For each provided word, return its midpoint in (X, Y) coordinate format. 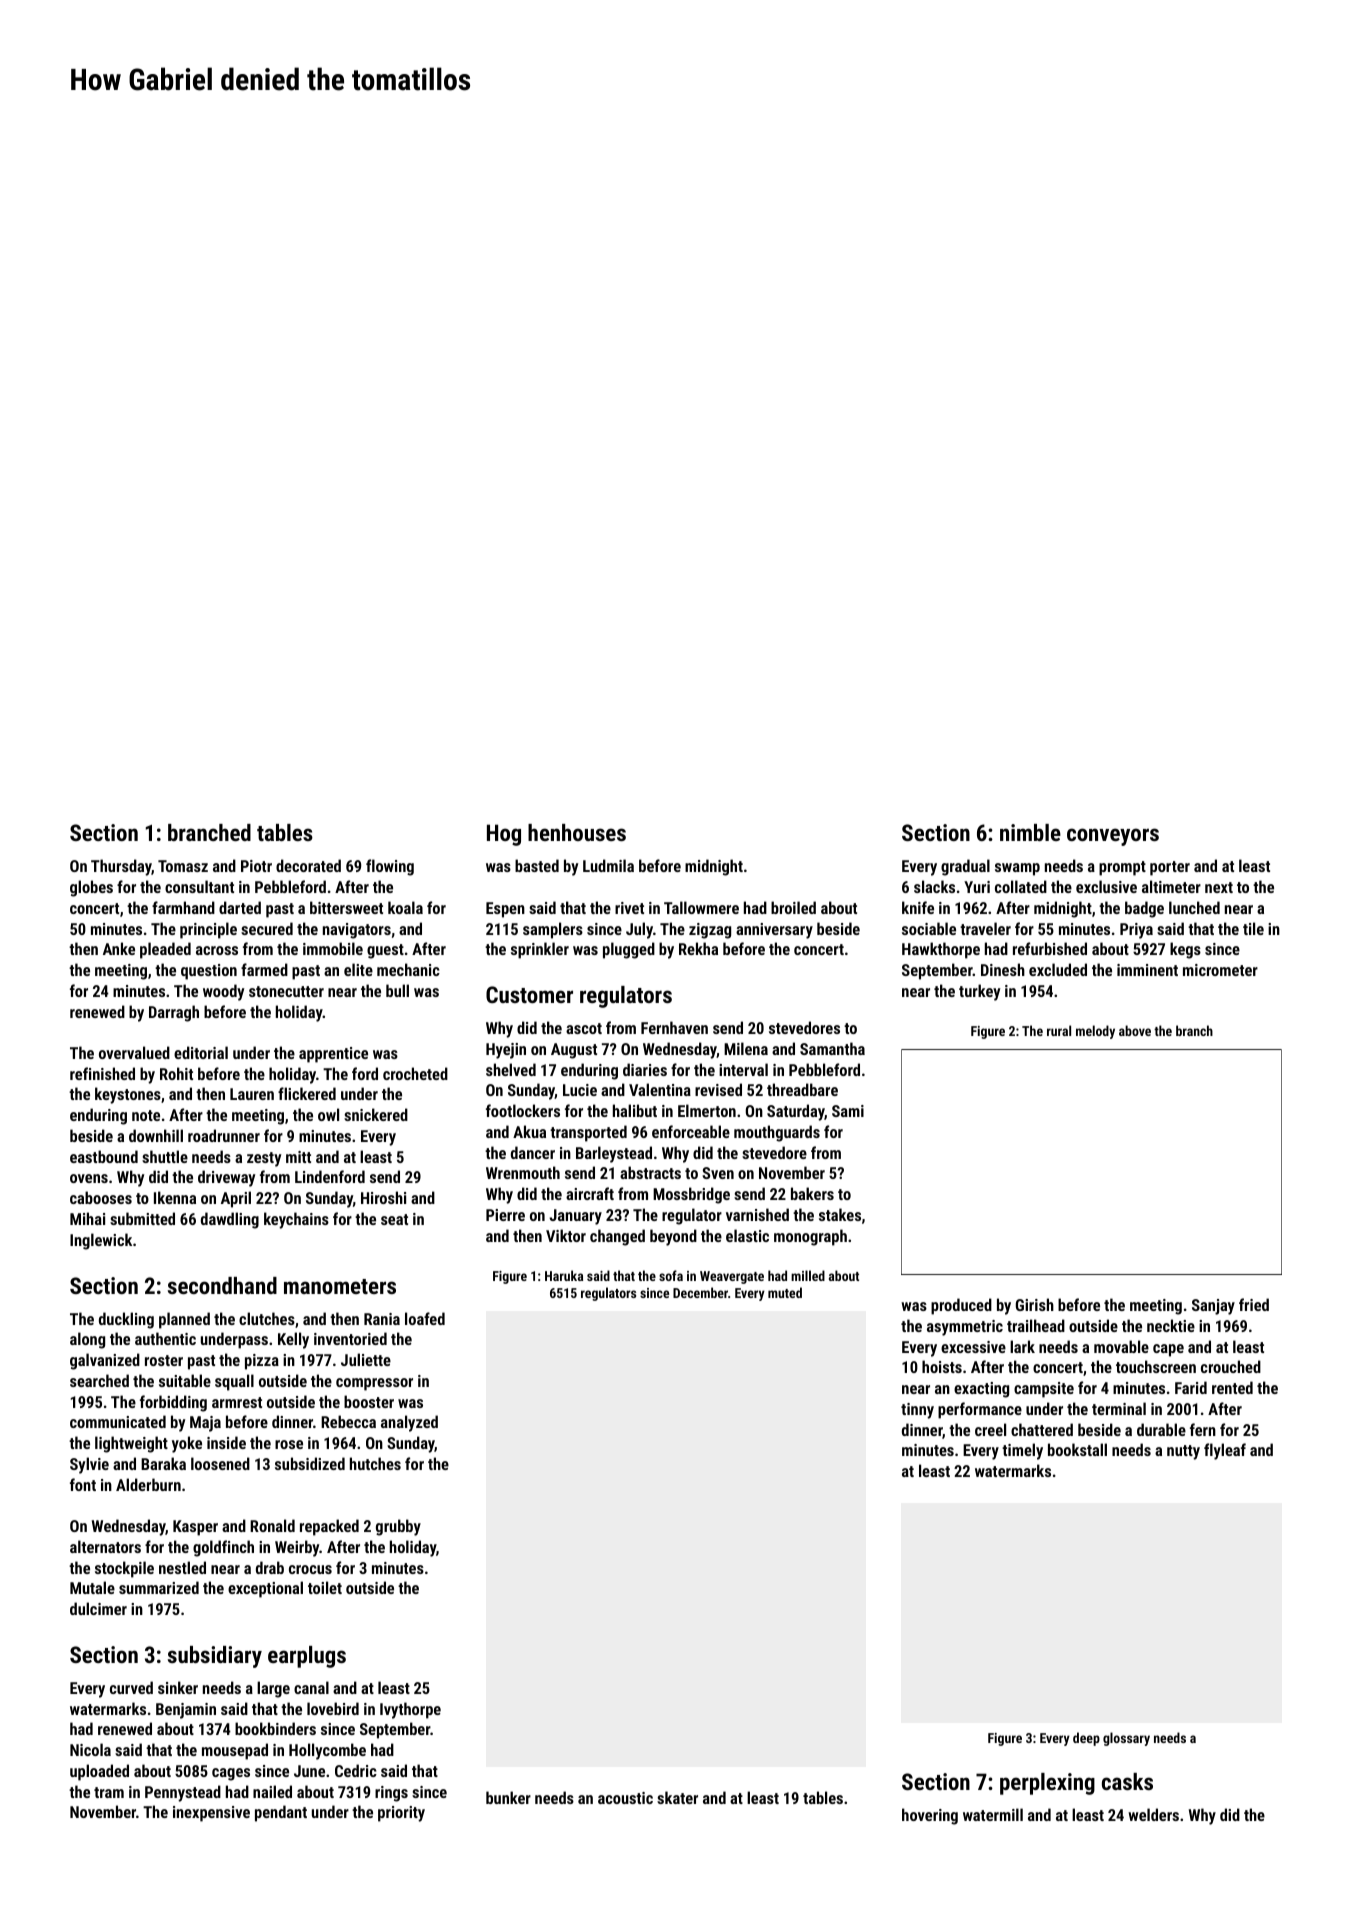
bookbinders (275, 1728)
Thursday (121, 867)
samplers (553, 930)
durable (1161, 1429)
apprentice (333, 1055)
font (83, 1484)
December (700, 1292)
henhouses (577, 832)
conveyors (1113, 837)
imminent (1147, 970)
